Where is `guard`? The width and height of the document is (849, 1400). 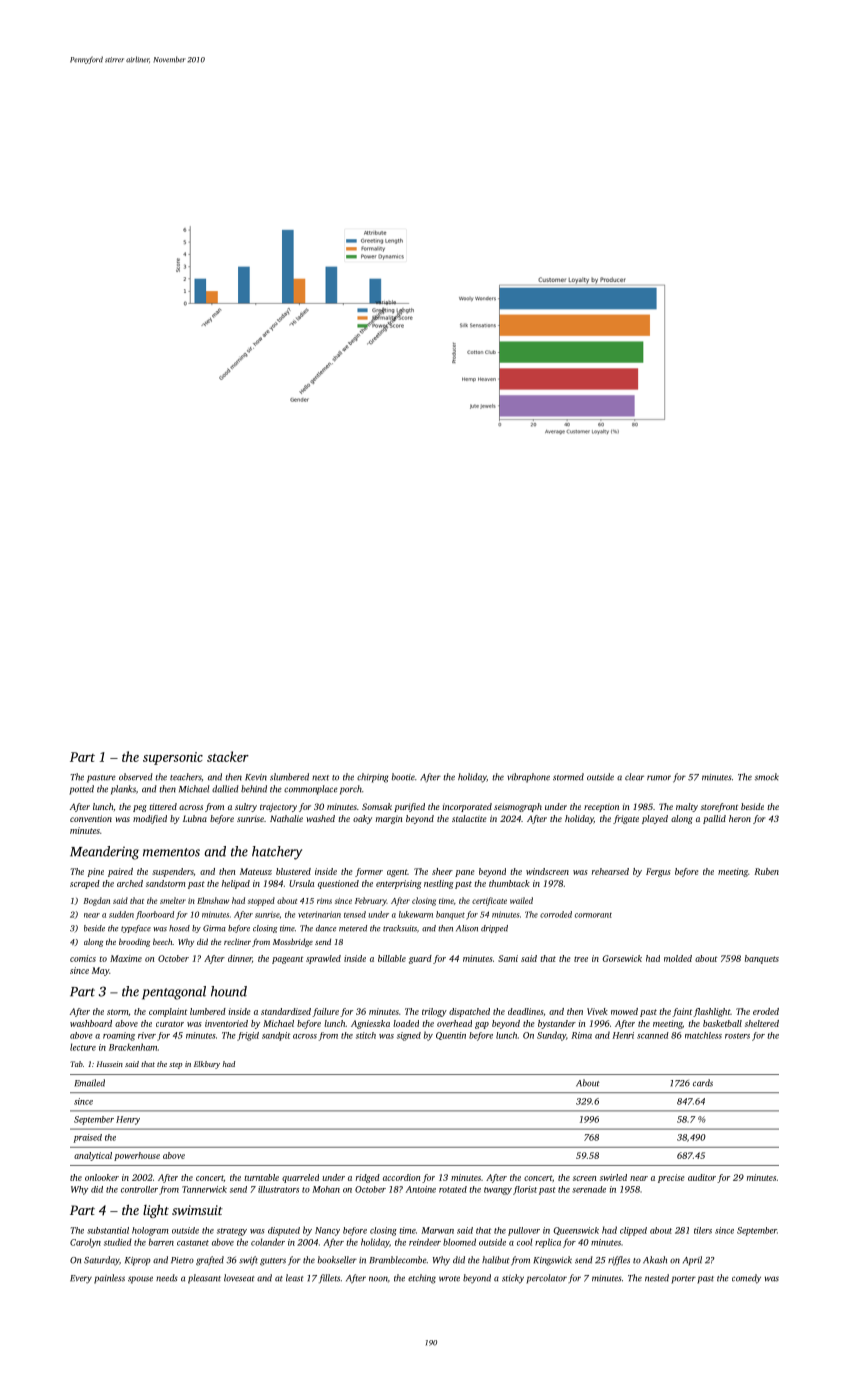 guard is located at coordinates (420, 959).
